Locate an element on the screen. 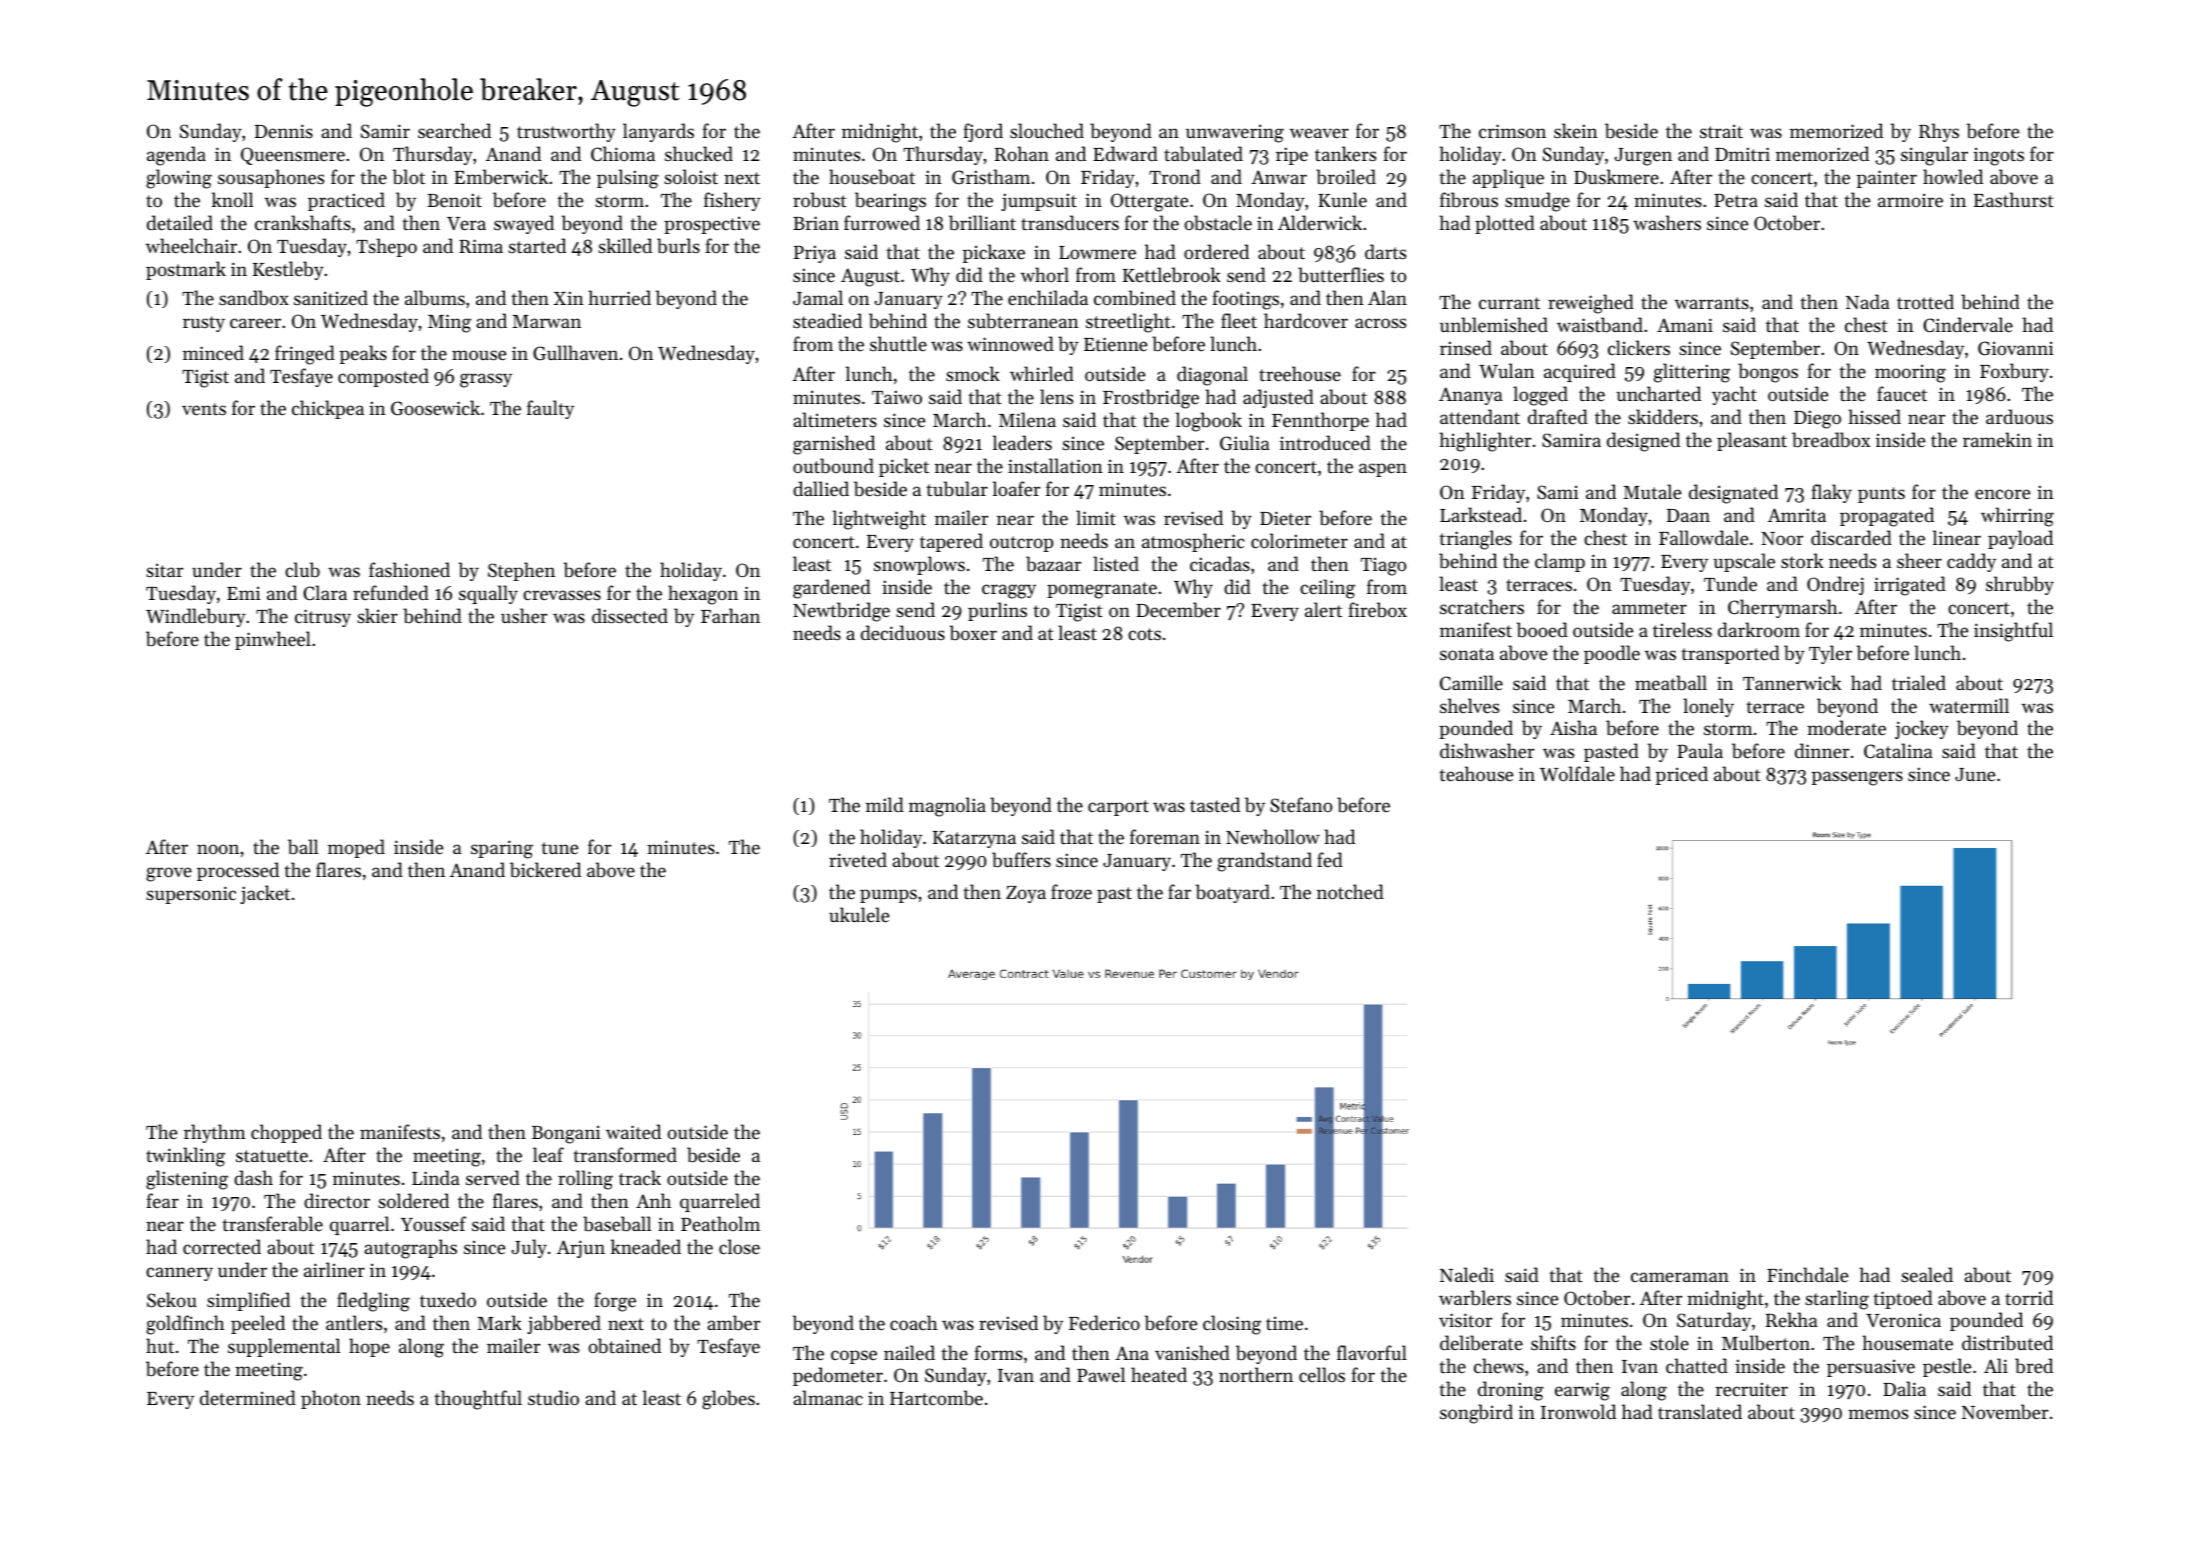  Taiwo is located at coordinates (897, 397).
